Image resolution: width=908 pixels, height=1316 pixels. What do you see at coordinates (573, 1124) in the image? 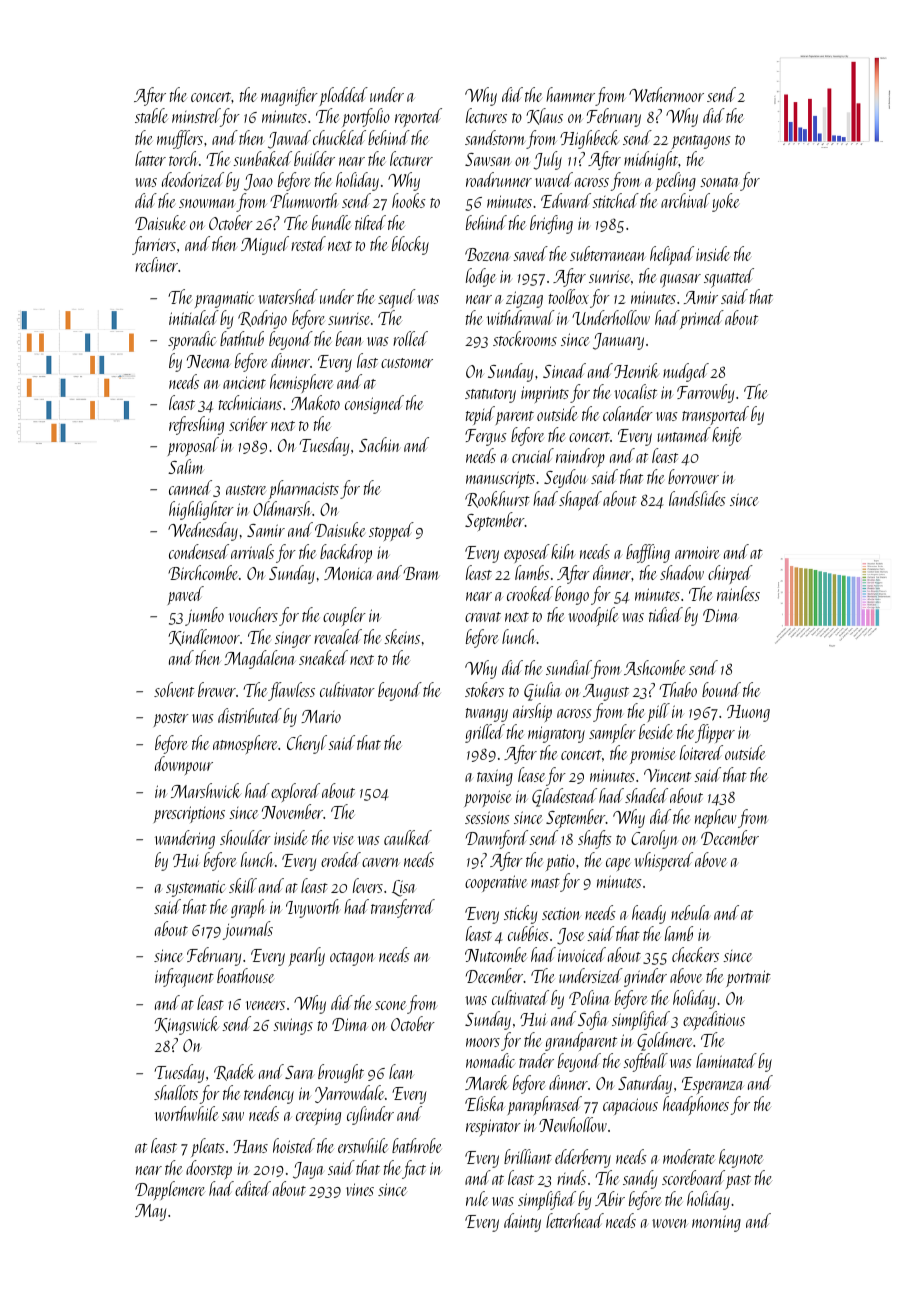
I see `Newhollow` at bounding box center [573, 1124].
